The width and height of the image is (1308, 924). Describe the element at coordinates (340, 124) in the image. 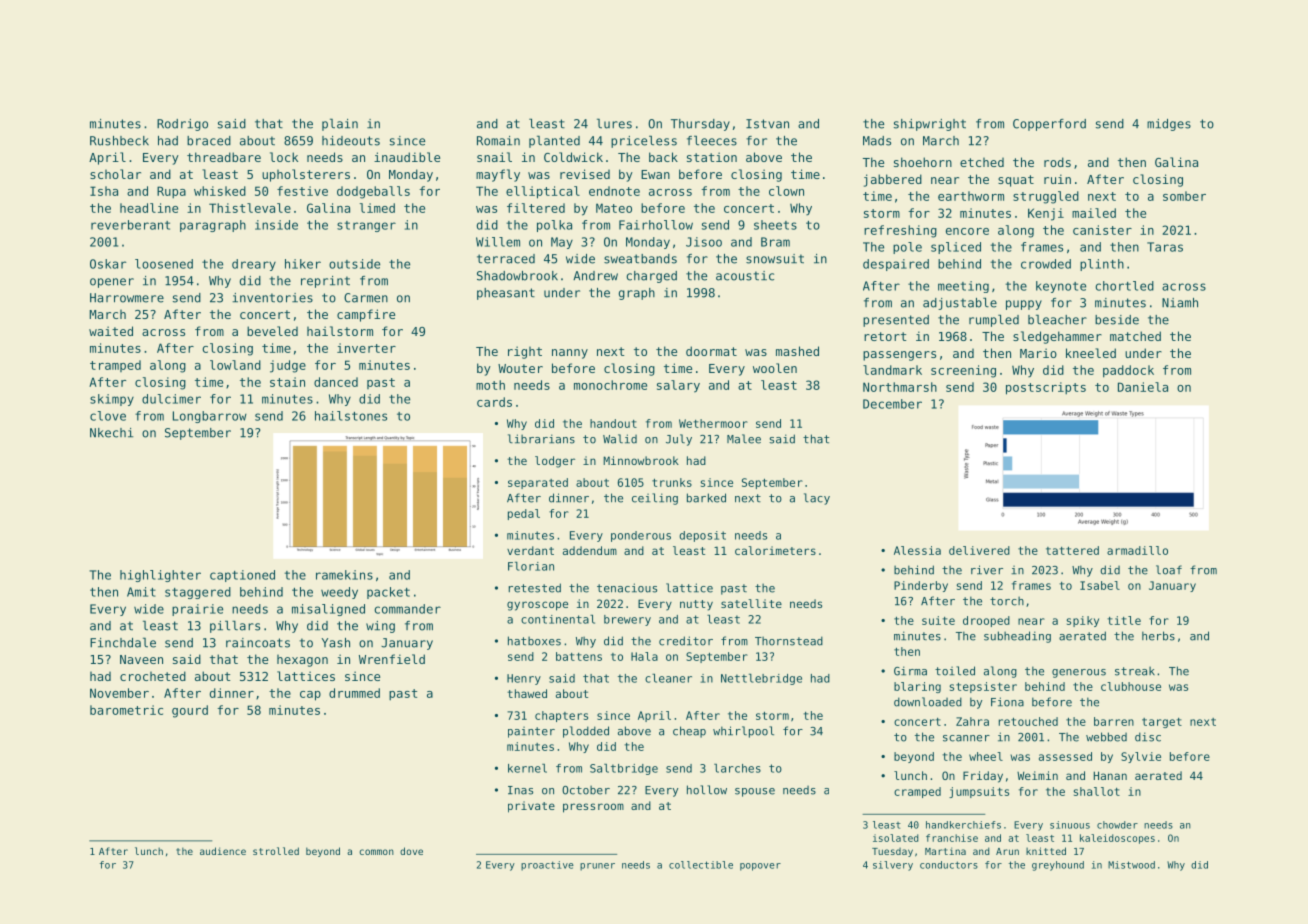

I see `plain` at that location.
